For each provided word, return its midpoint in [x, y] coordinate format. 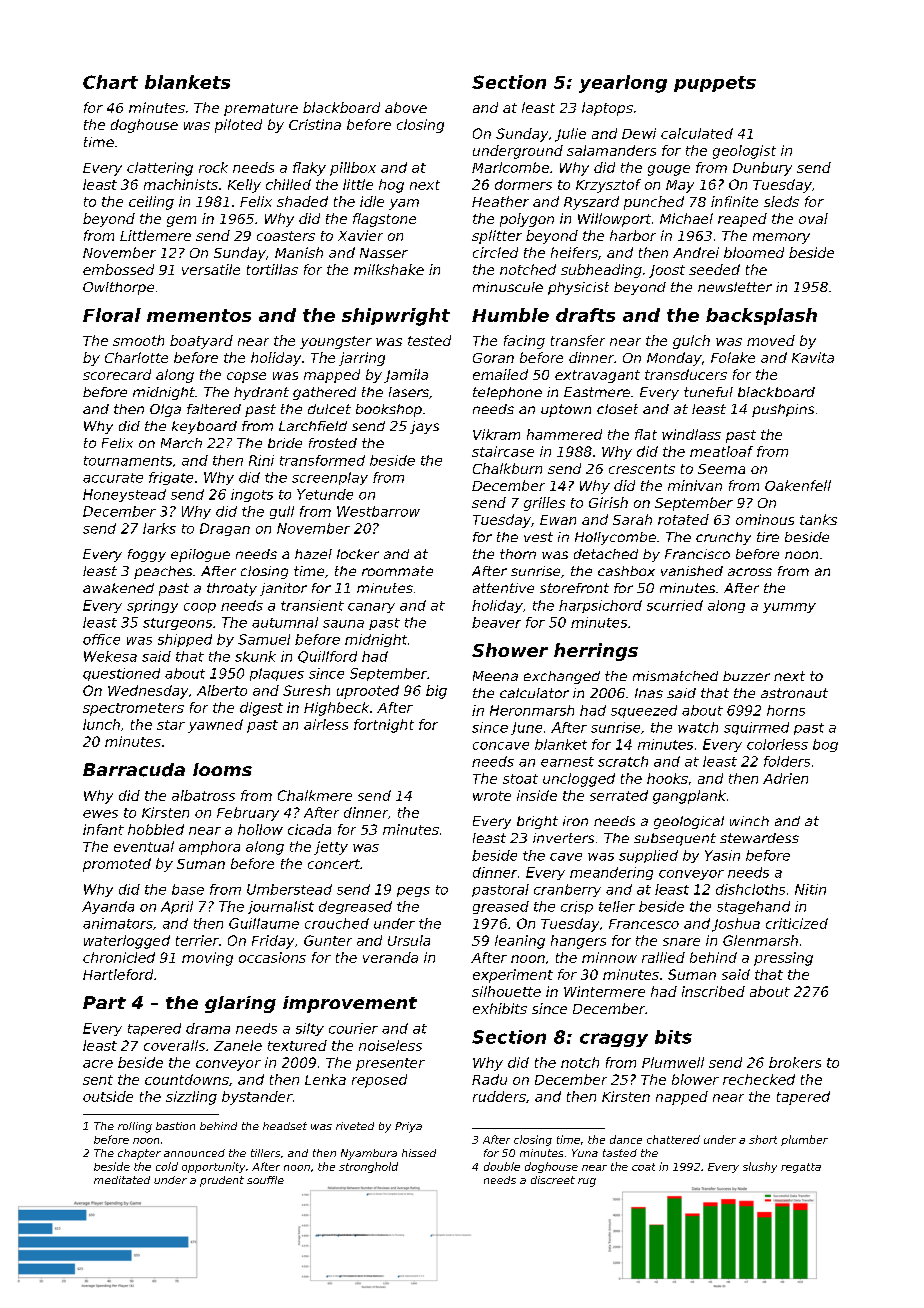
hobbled [156, 829]
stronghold [368, 1167]
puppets [715, 84]
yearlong [623, 84]
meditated [122, 1180]
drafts [585, 315]
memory [781, 238]
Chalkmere [315, 795]
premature [261, 109]
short [763, 1139]
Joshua [736, 925]
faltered [214, 409]
